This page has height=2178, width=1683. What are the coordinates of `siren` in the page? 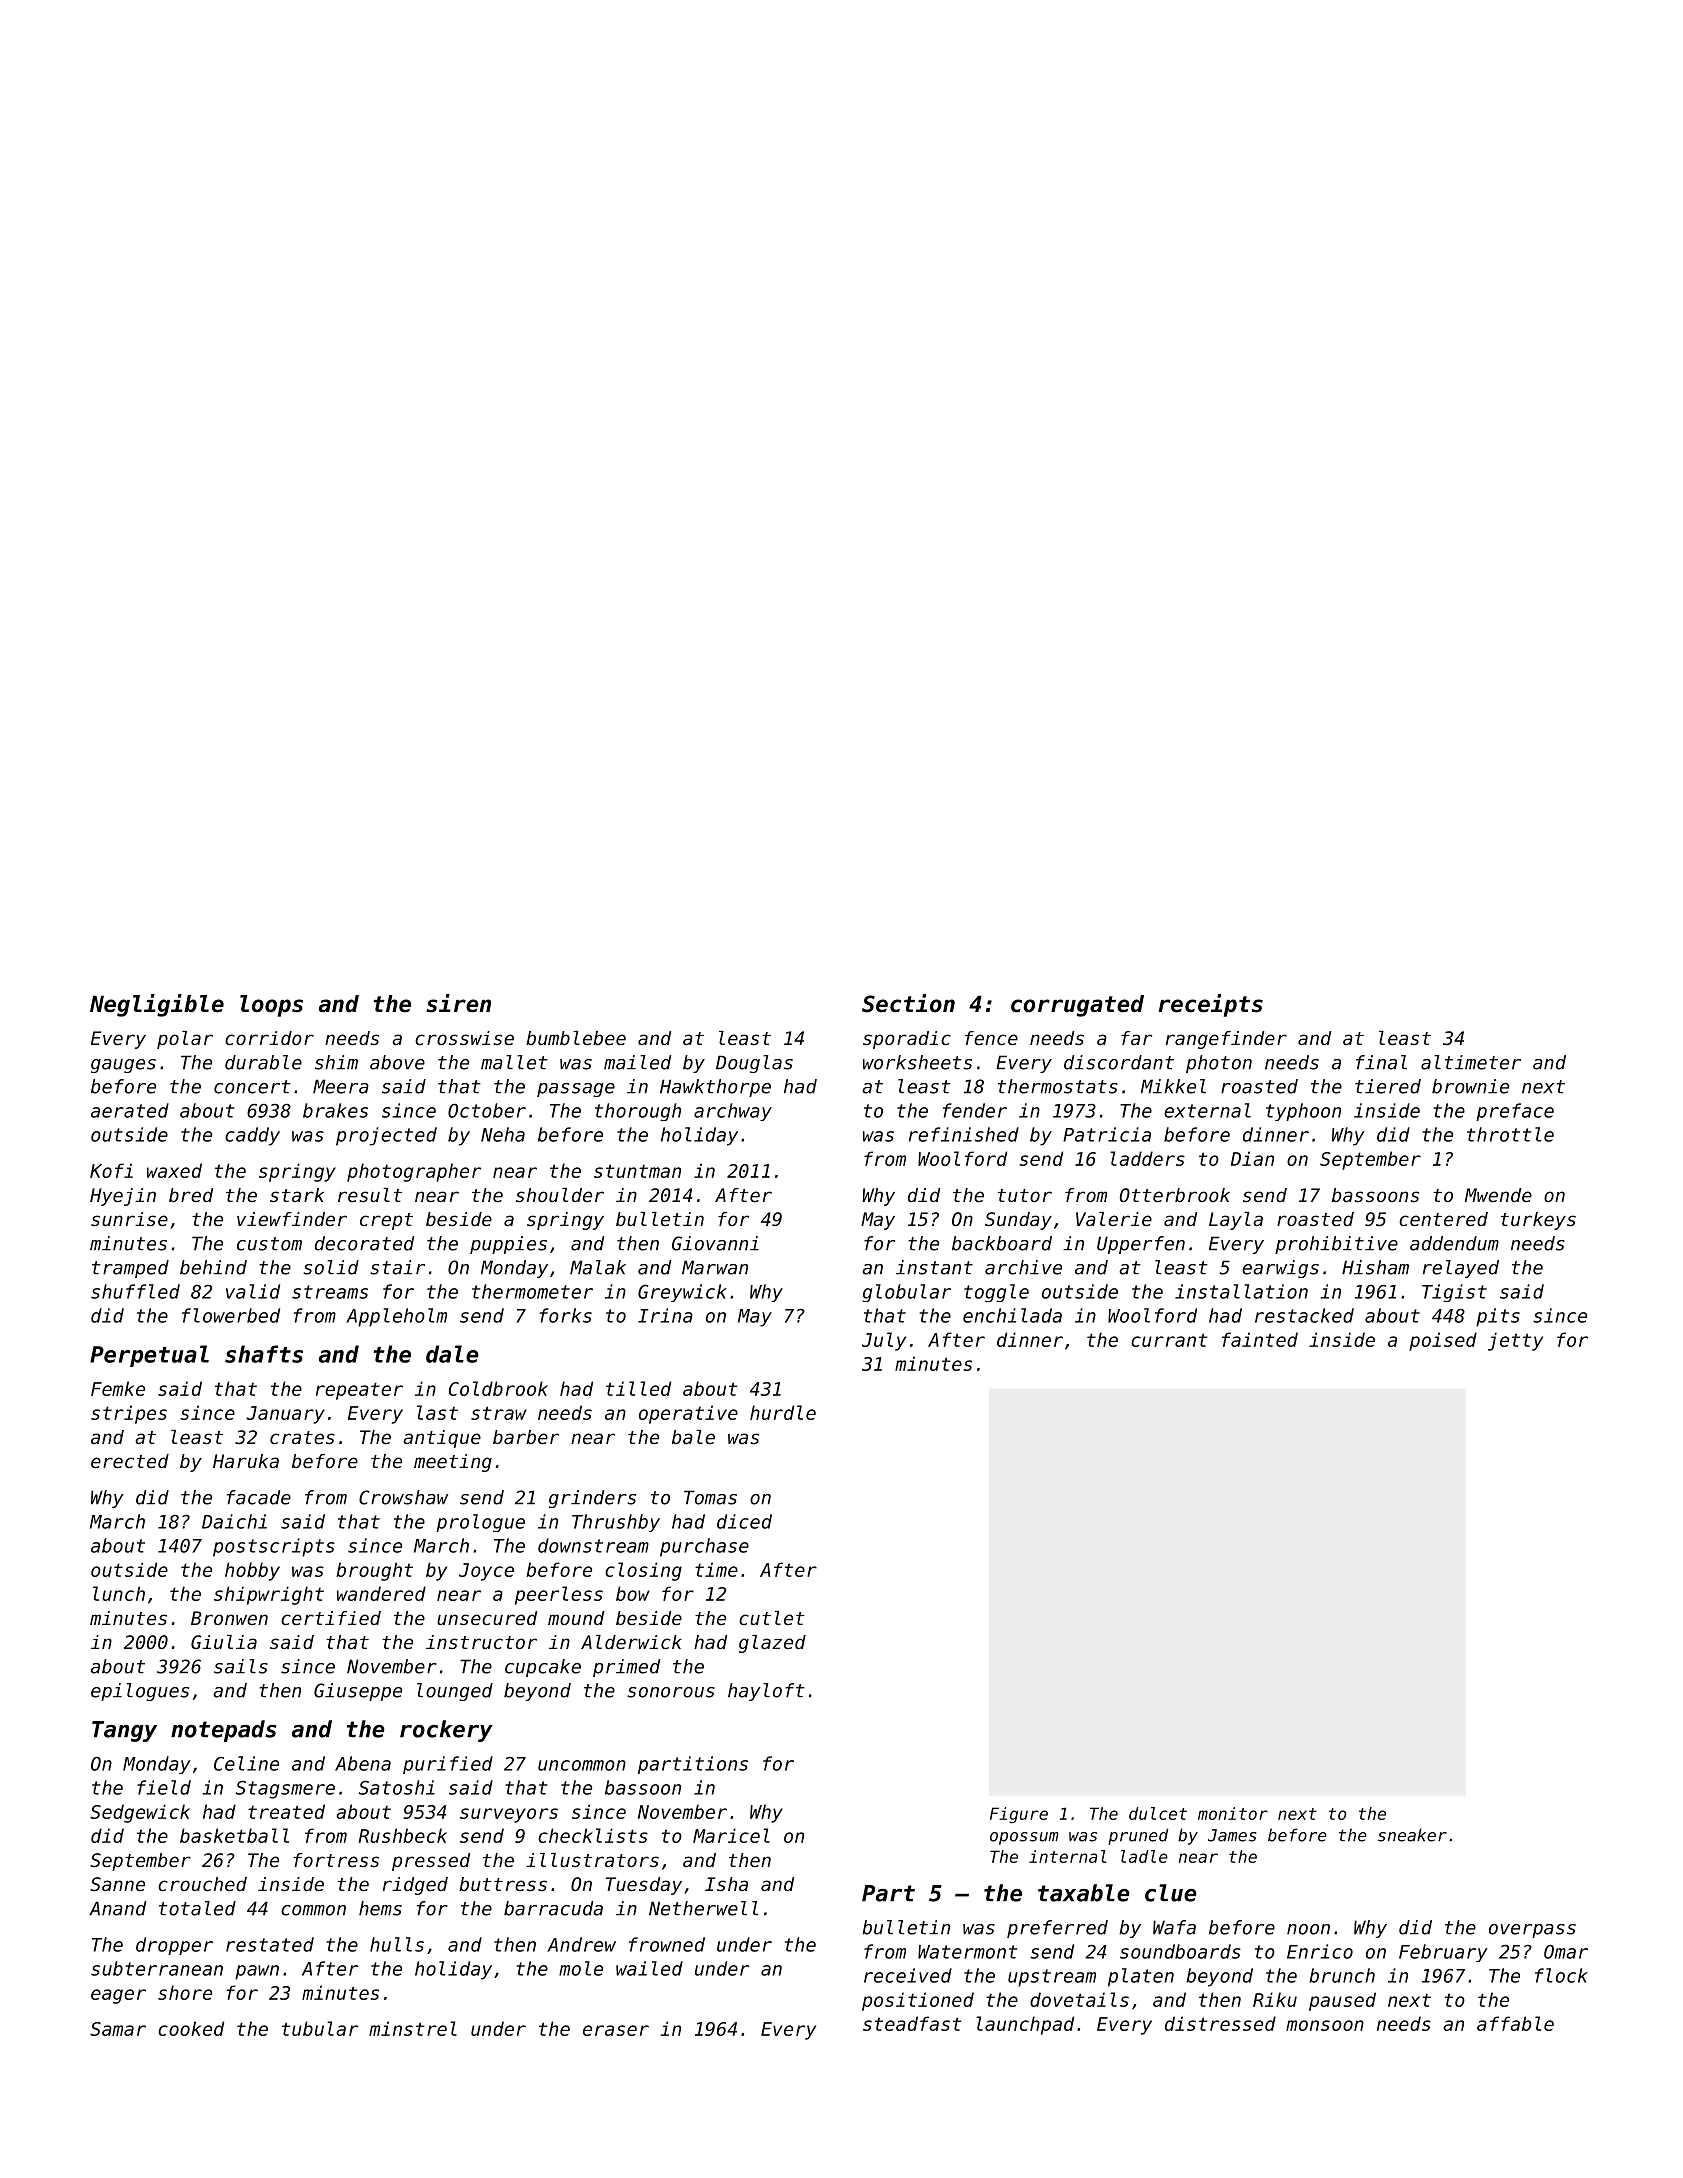 It's located at (458, 1003).
